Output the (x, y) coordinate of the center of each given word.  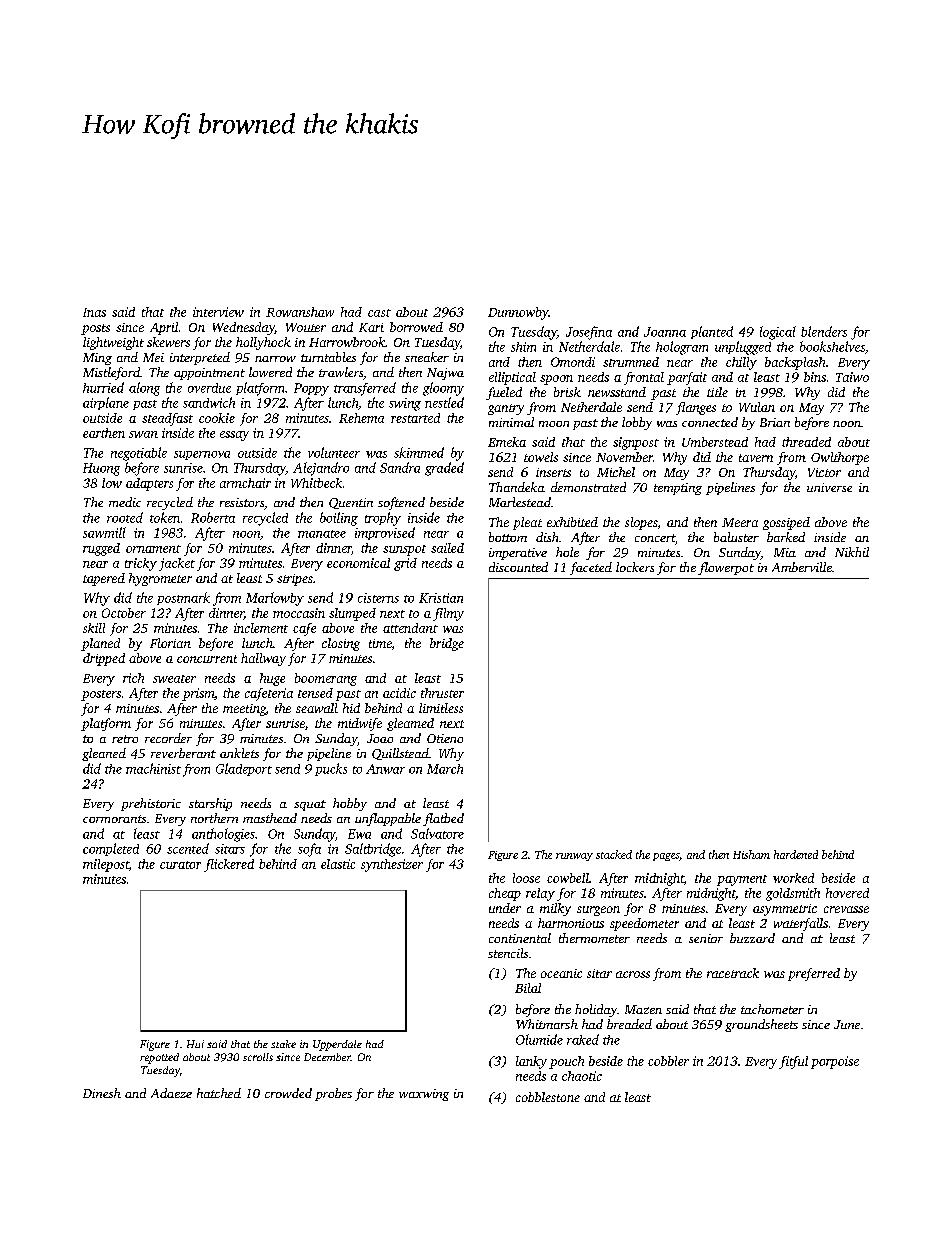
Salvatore (437, 833)
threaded (806, 442)
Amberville (802, 567)
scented (188, 848)
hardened (796, 854)
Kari (371, 327)
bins (815, 377)
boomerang (326, 679)
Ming (97, 359)
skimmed (419, 452)
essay (234, 436)
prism (198, 694)
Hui (195, 1044)
